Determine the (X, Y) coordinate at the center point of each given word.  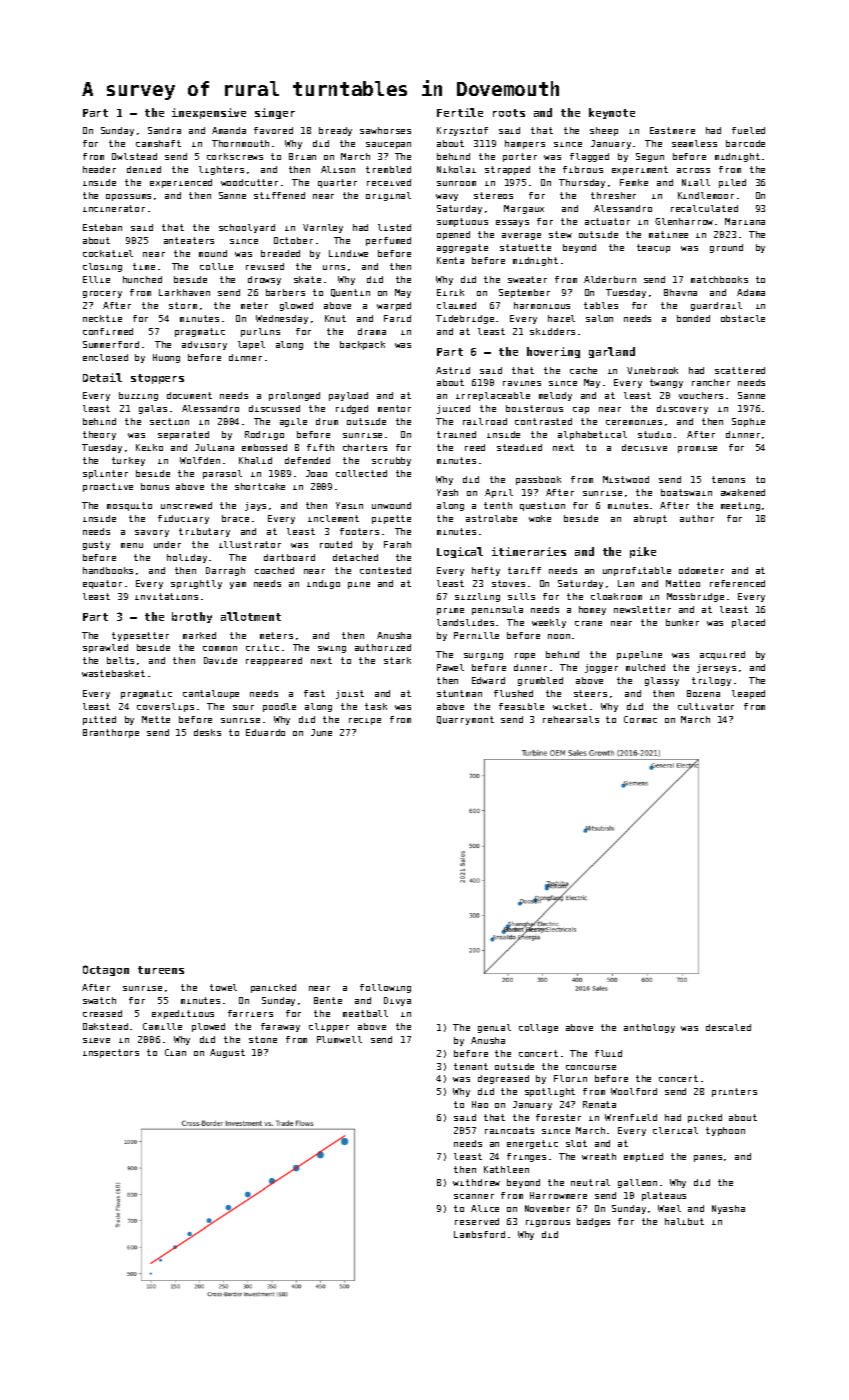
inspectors (111, 1053)
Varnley (323, 228)
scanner (474, 1196)
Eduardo (265, 732)
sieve (96, 1040)
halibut (684, 1221)
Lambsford (479, 1234)
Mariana (745, 221)
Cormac (640, 719)
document (189, 395)
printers (734, 1092)
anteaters (189, 240)
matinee (668, 234)
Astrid (453, 370)
